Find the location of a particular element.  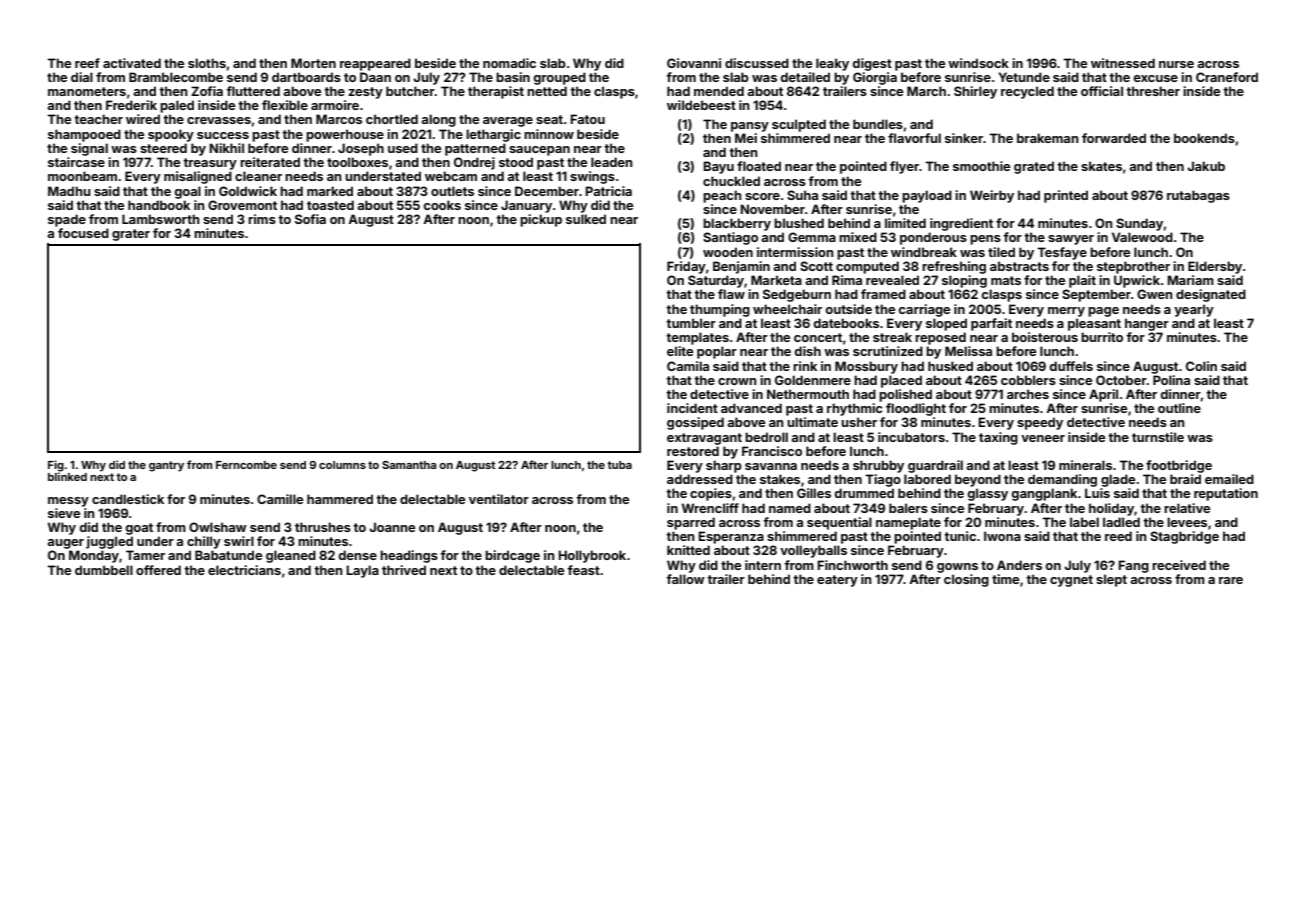

Grovemont is located at coordinates (242, 205).
